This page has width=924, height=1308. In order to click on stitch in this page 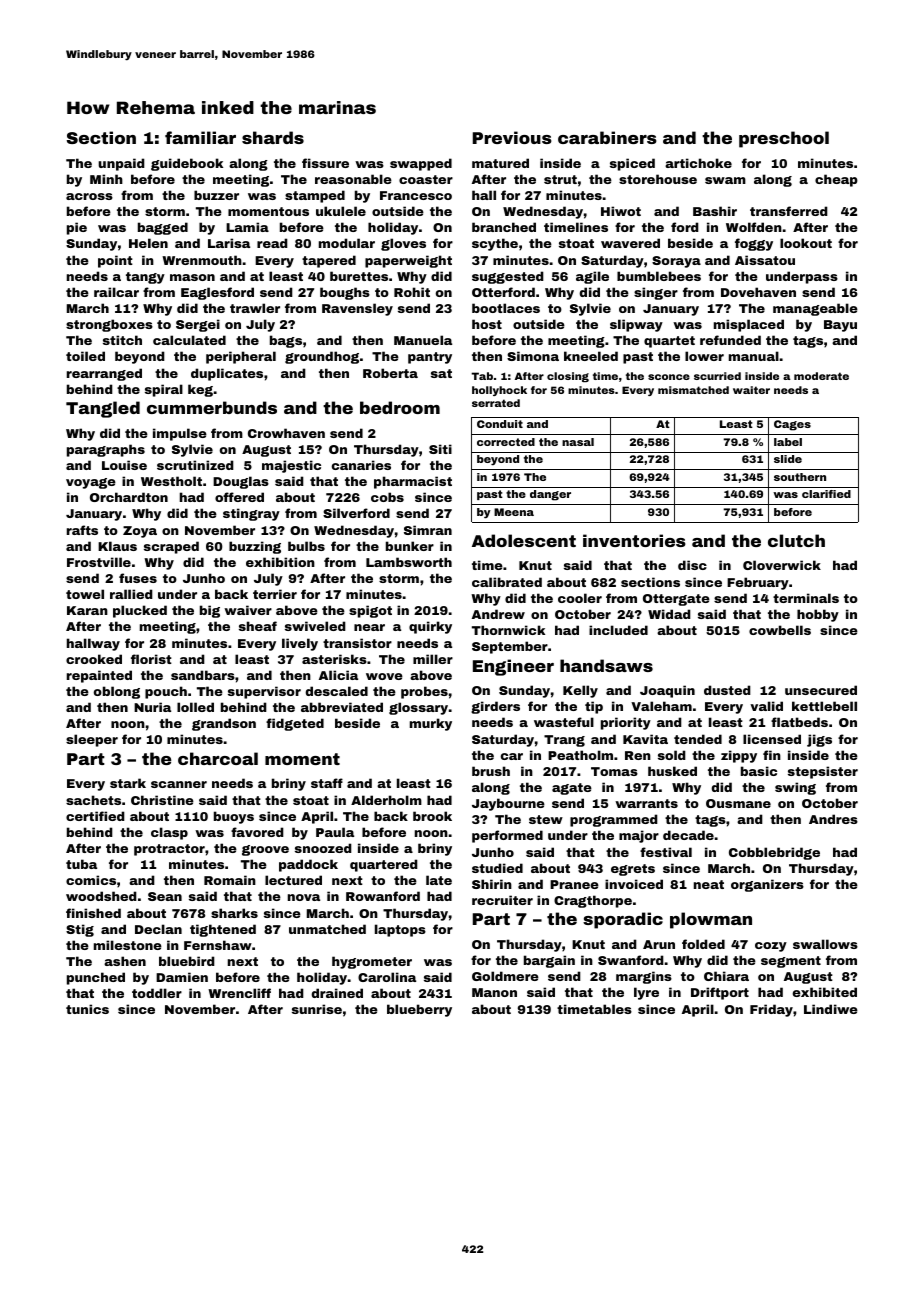, I will do `click(122, 340)`.
